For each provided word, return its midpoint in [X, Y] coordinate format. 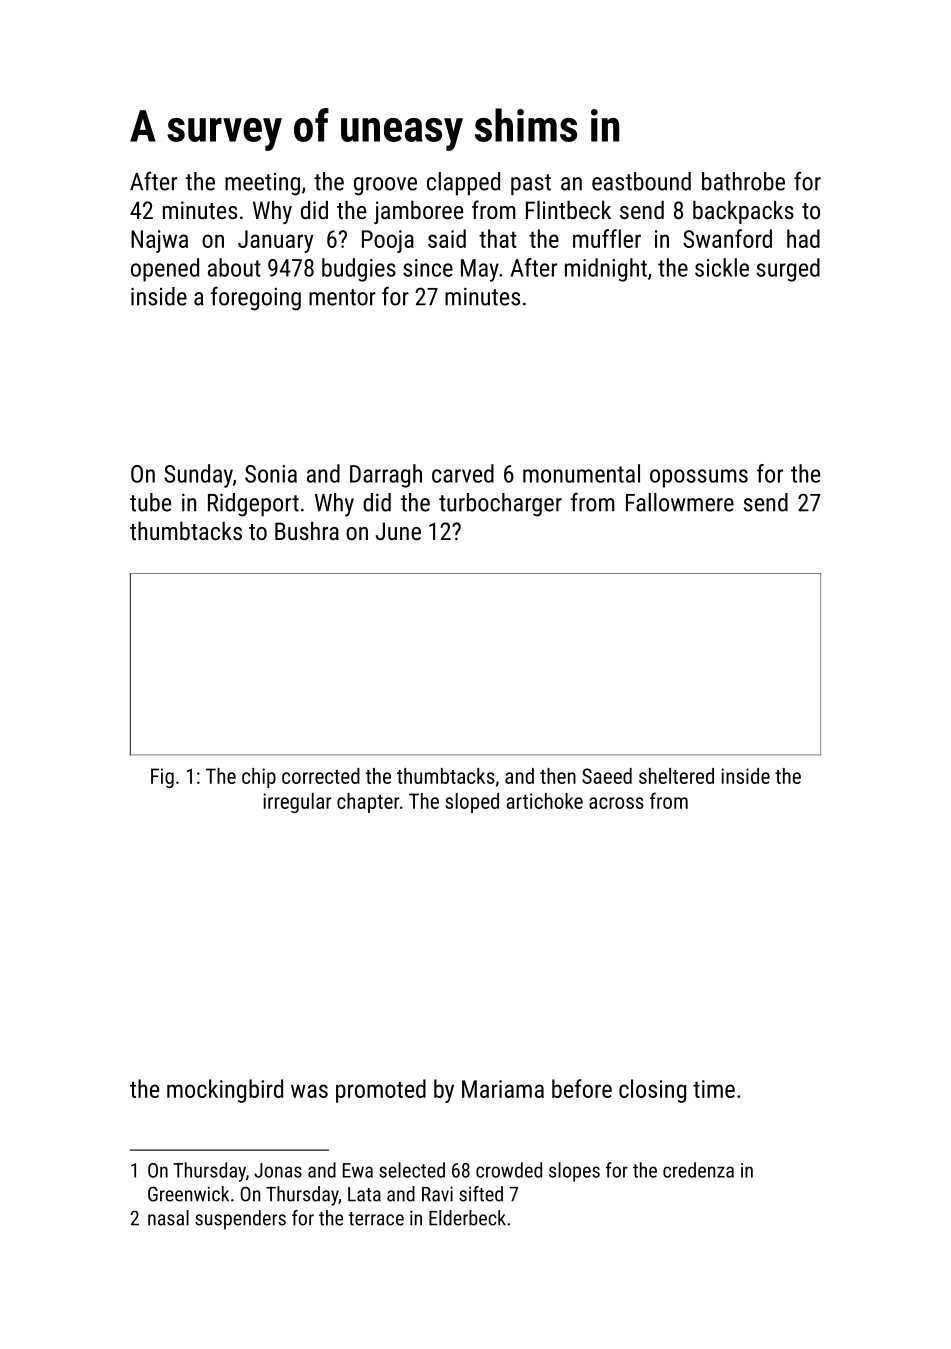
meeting [262, 184]
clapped [463, 183]
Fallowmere [680, 502]
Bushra [307, 530]
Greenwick [188, 1194]
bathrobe [743, 181]
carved [463, 473]
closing [652, 1091]
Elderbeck [467, 1218]
